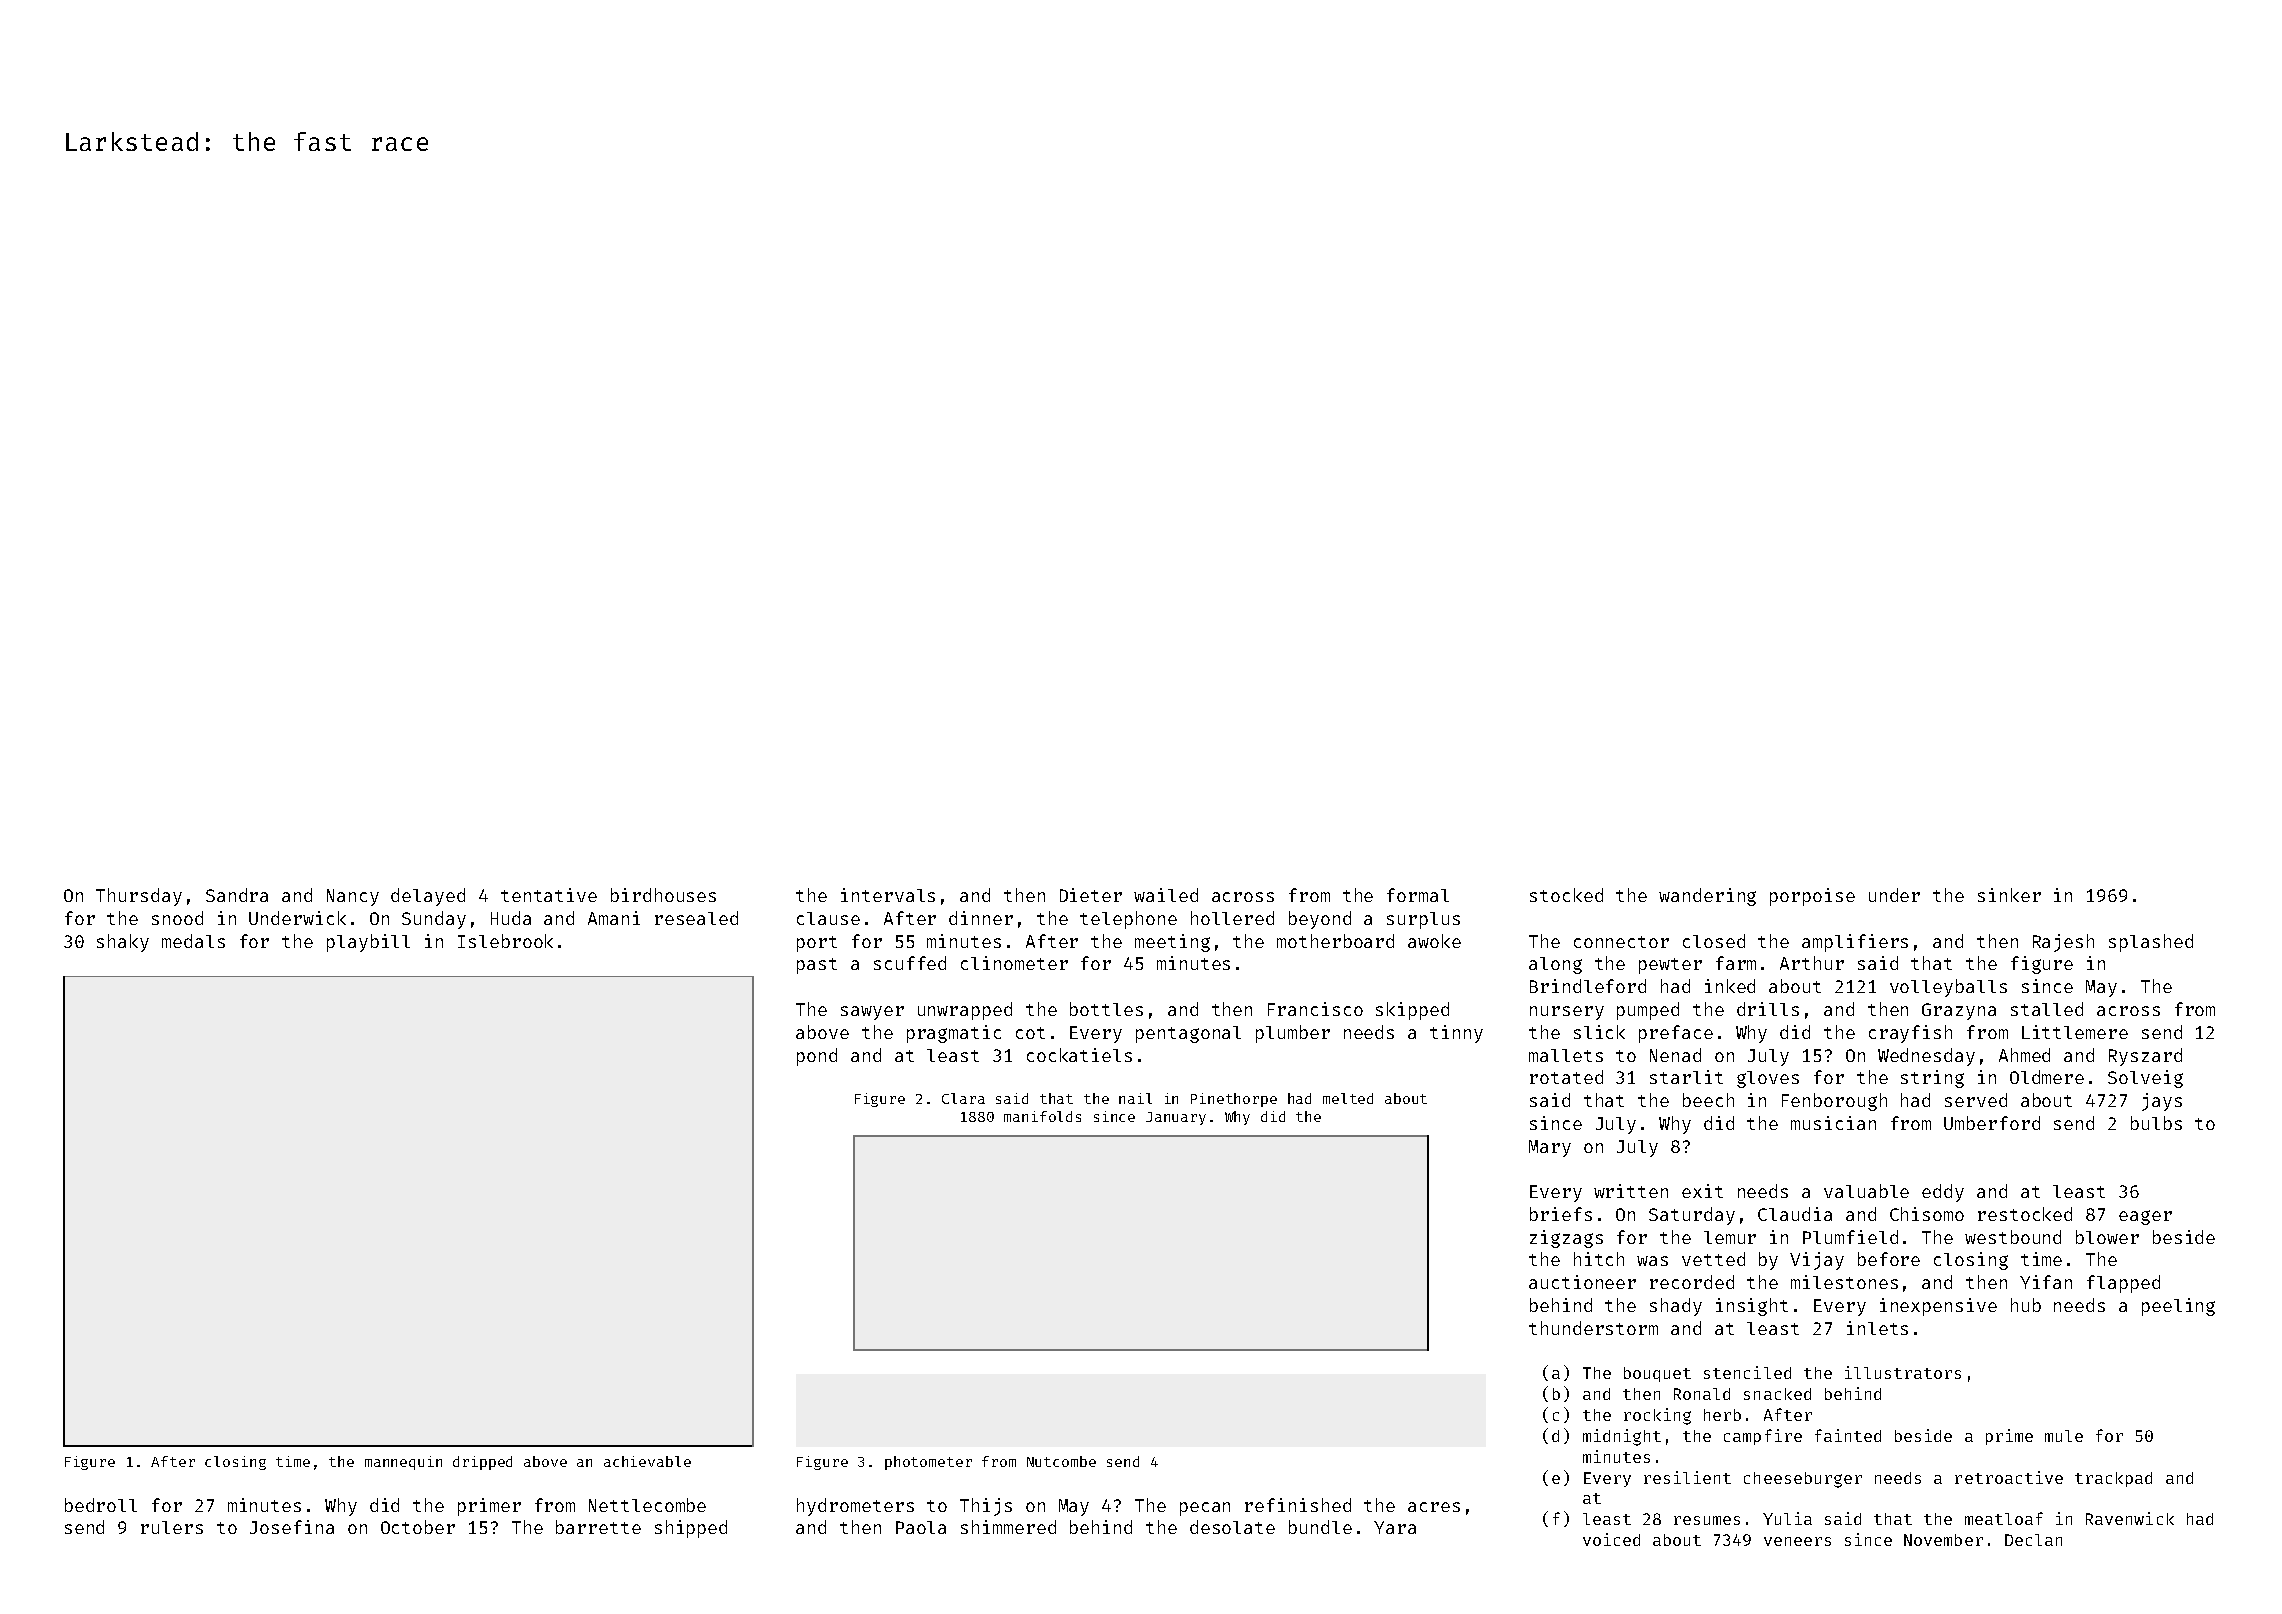 The image size is (2282, 1614). What do you see at coordinates (482, 1463) in the screenshot?
I see `dripped` at bounding box center [482, 1463].
